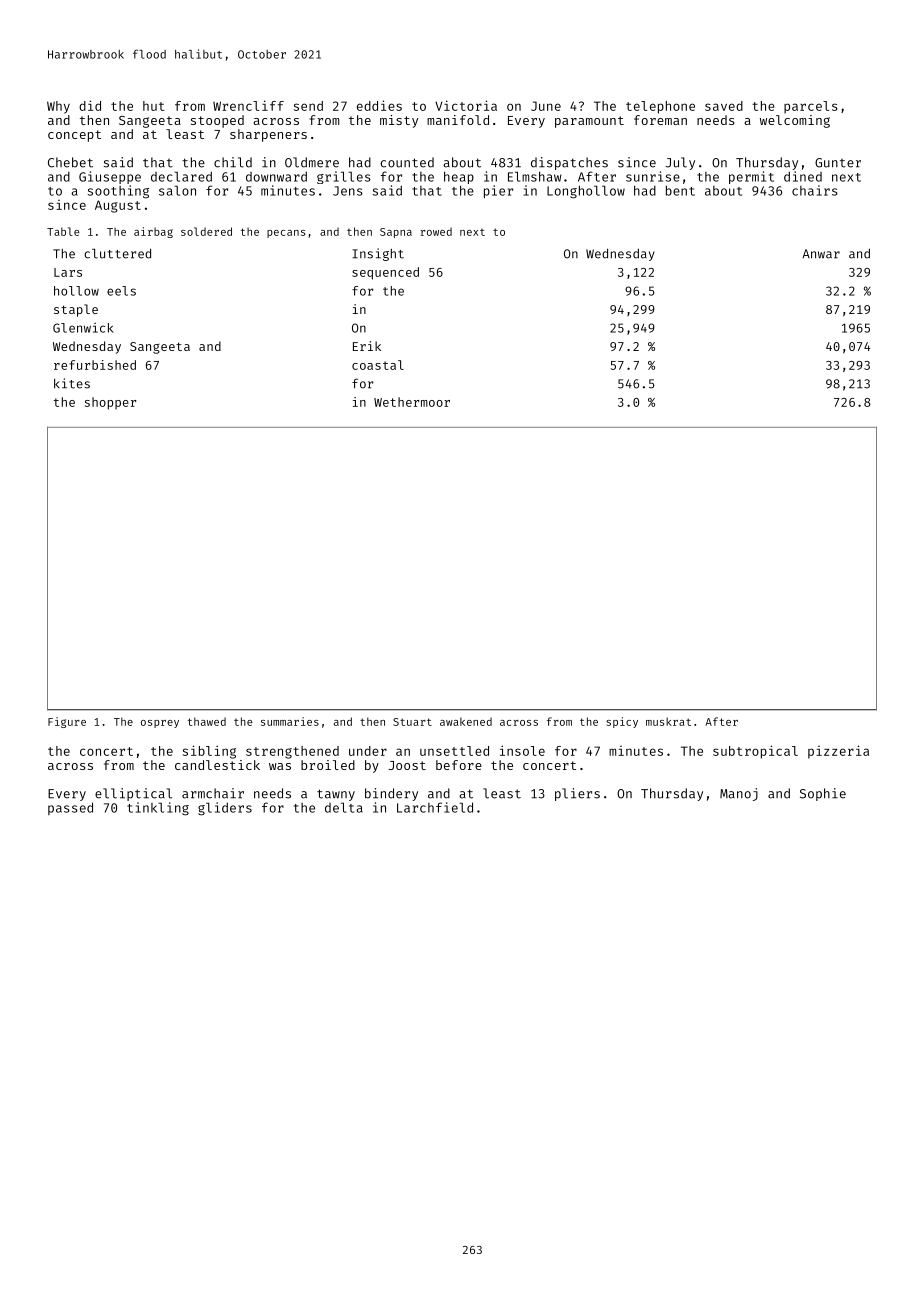 The height and width of the screenshot is (1308, 924). What do you see at coordinates (207, 721) in the screenshot?
I see `thawed` at bounding box center [207, 721].
